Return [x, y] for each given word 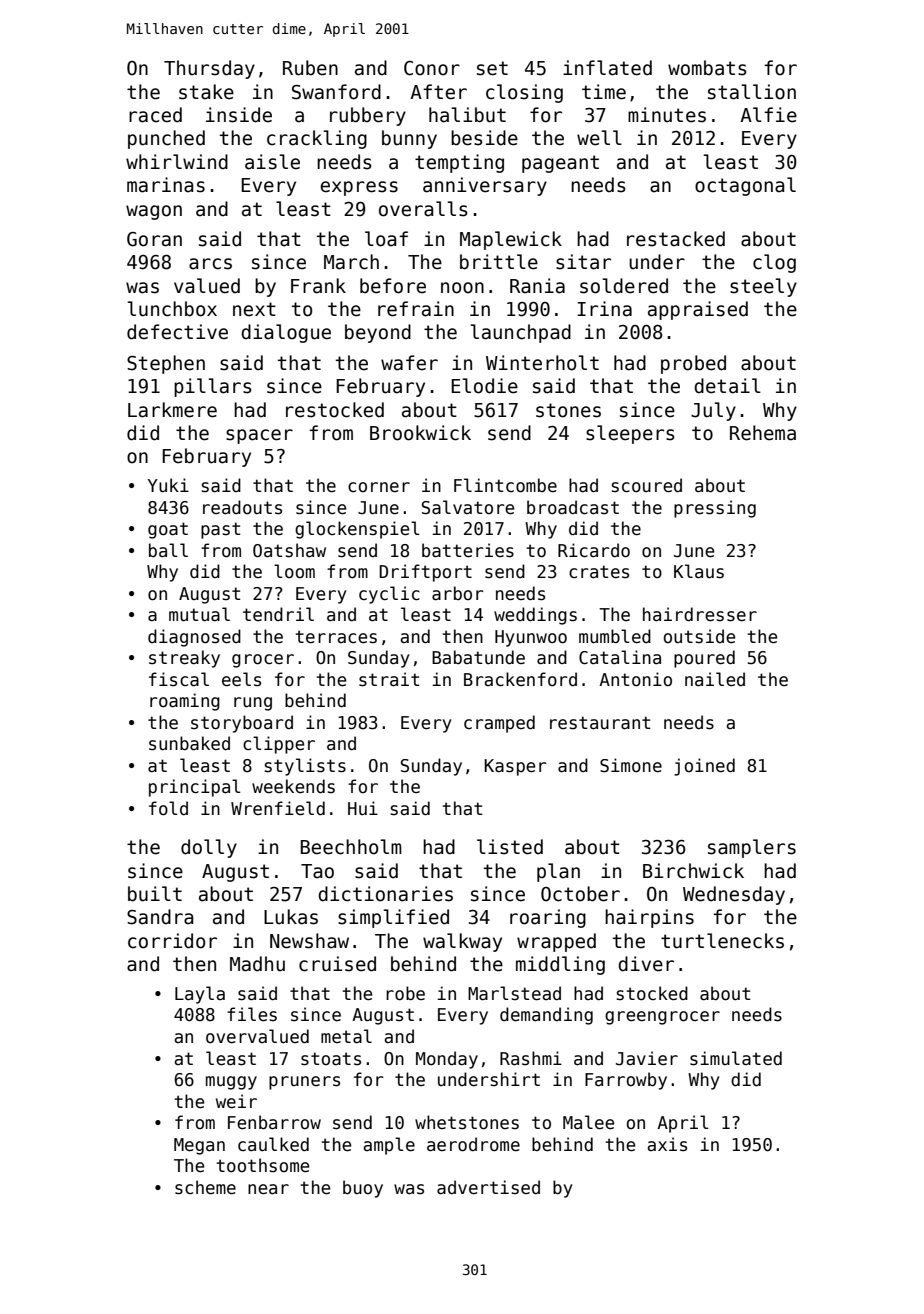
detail [727, 386]
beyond [378, 333]
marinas [166, 185]
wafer [409, 363]
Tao [317, 871]
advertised [488, 1187]
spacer [259, 436]
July [713, 411]
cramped [499, 724]
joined [704, 767]
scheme [205, 1187]
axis [667, 1144]
